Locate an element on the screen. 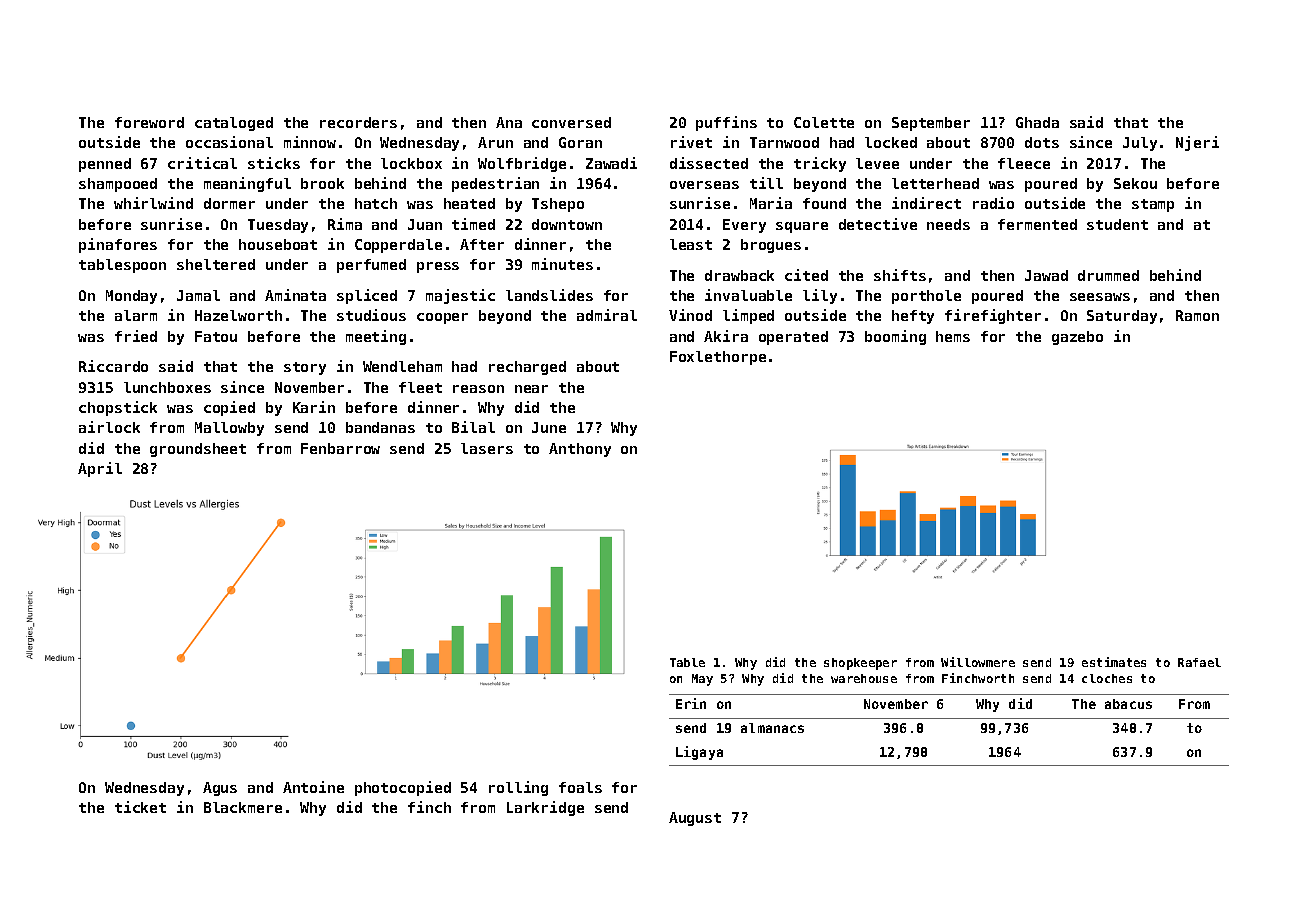 This screenshot has height=924, width=1308. estimates is located at coordinates (1114, 662).
